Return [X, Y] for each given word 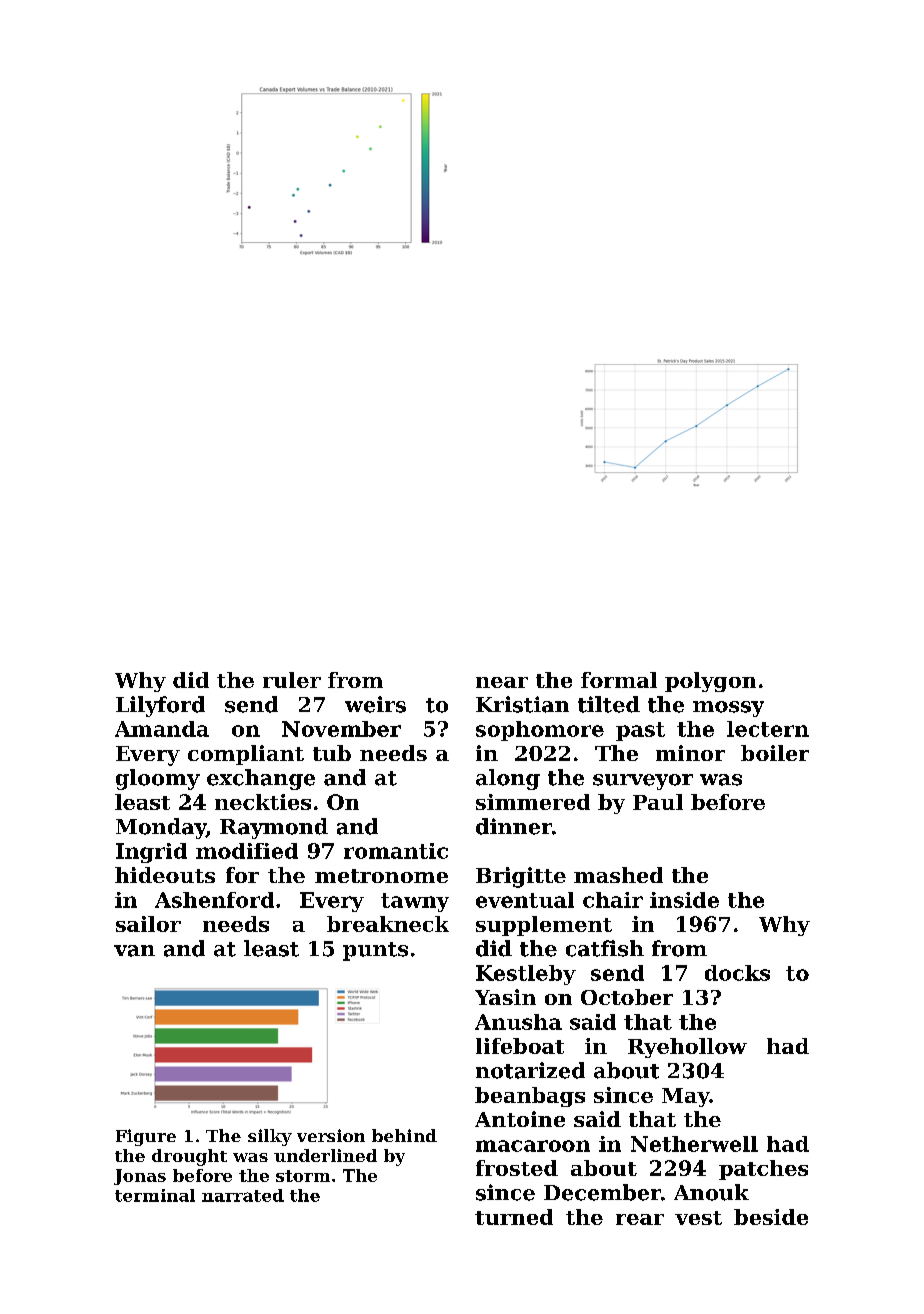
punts [375, 951]
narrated [243, 1195]
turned [514, 1217]
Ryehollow [687, 1048]
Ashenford [214, 900]
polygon [710, 682]
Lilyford [160, 706]
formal [619, 680]
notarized [530, 1070]
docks [737, 973]
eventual [525, 900]
